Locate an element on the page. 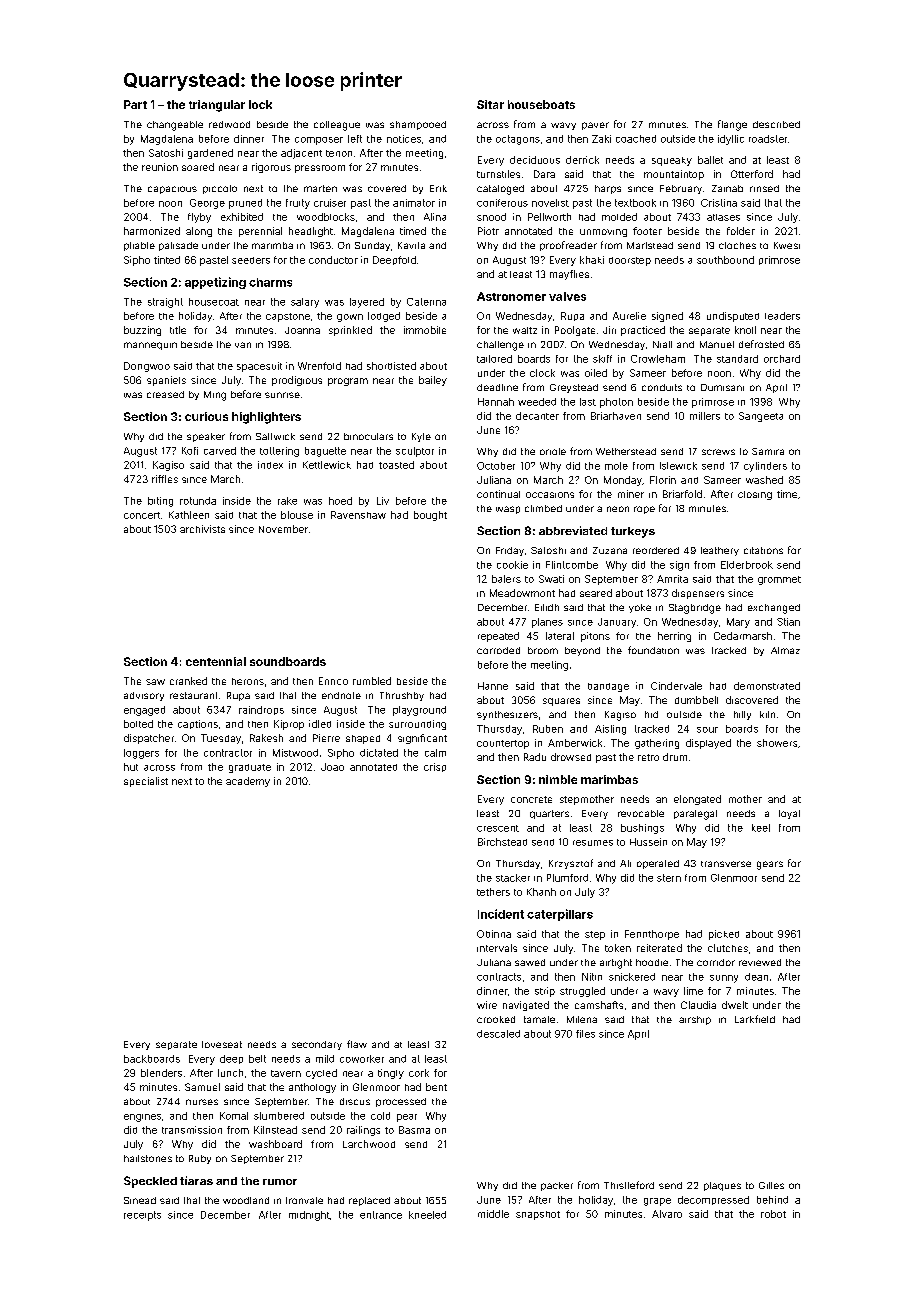 The height and width of the image is (1308, 924). reordered is located at coordinates (656, 550).
